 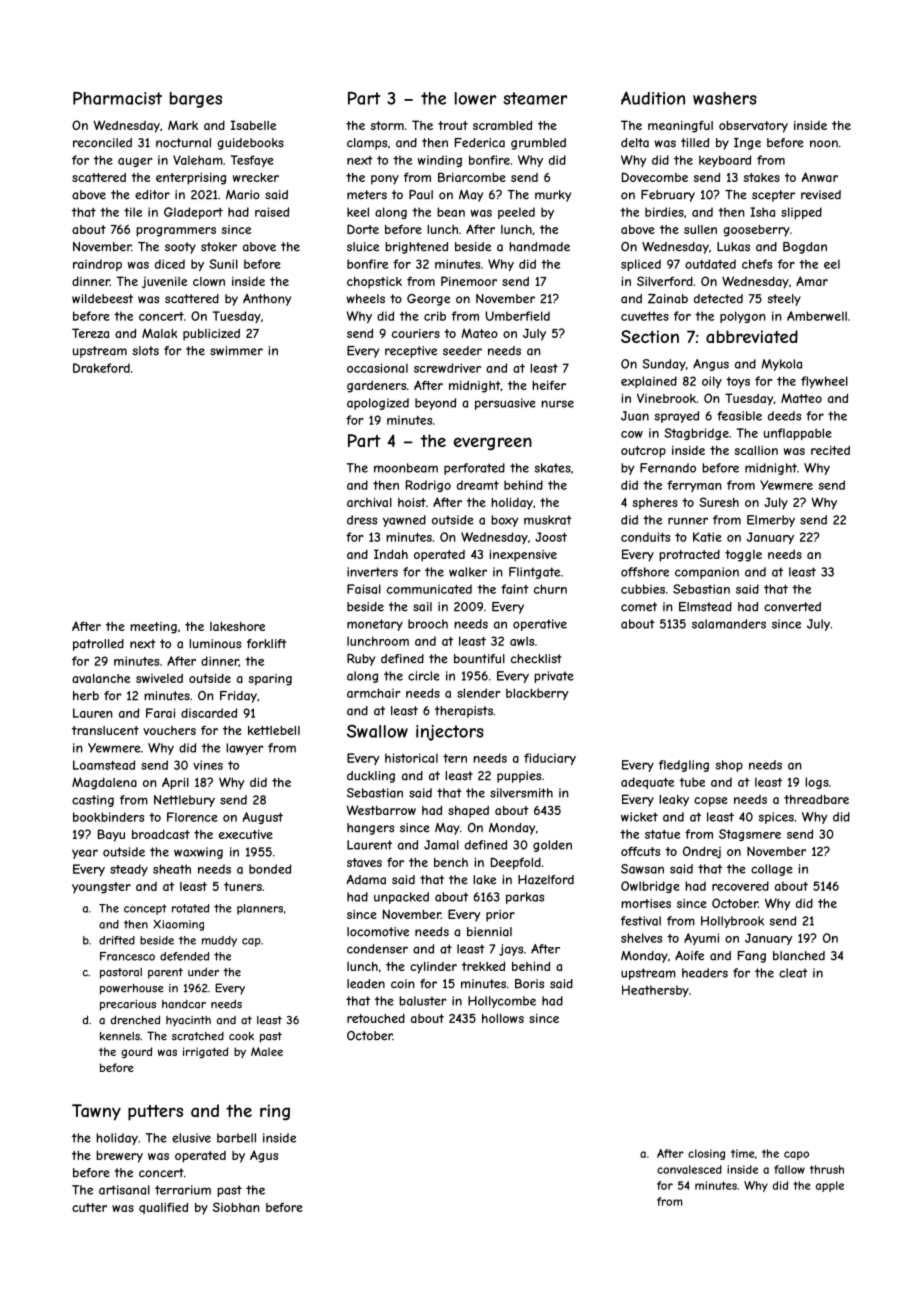 I want to click on swimmer, so click(x=236, y=351).
